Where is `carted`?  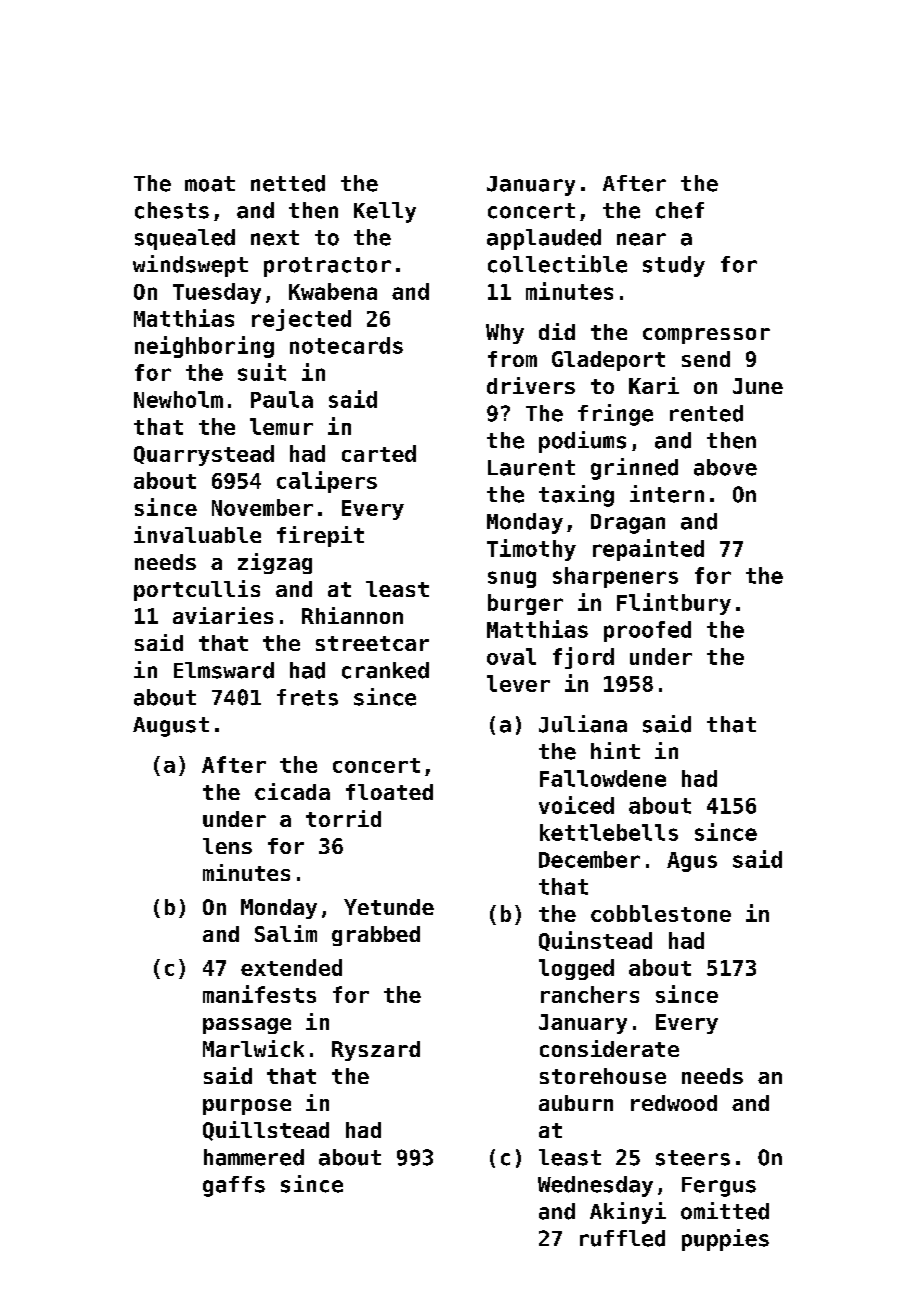
carted is located at coordinates (379, 453).
